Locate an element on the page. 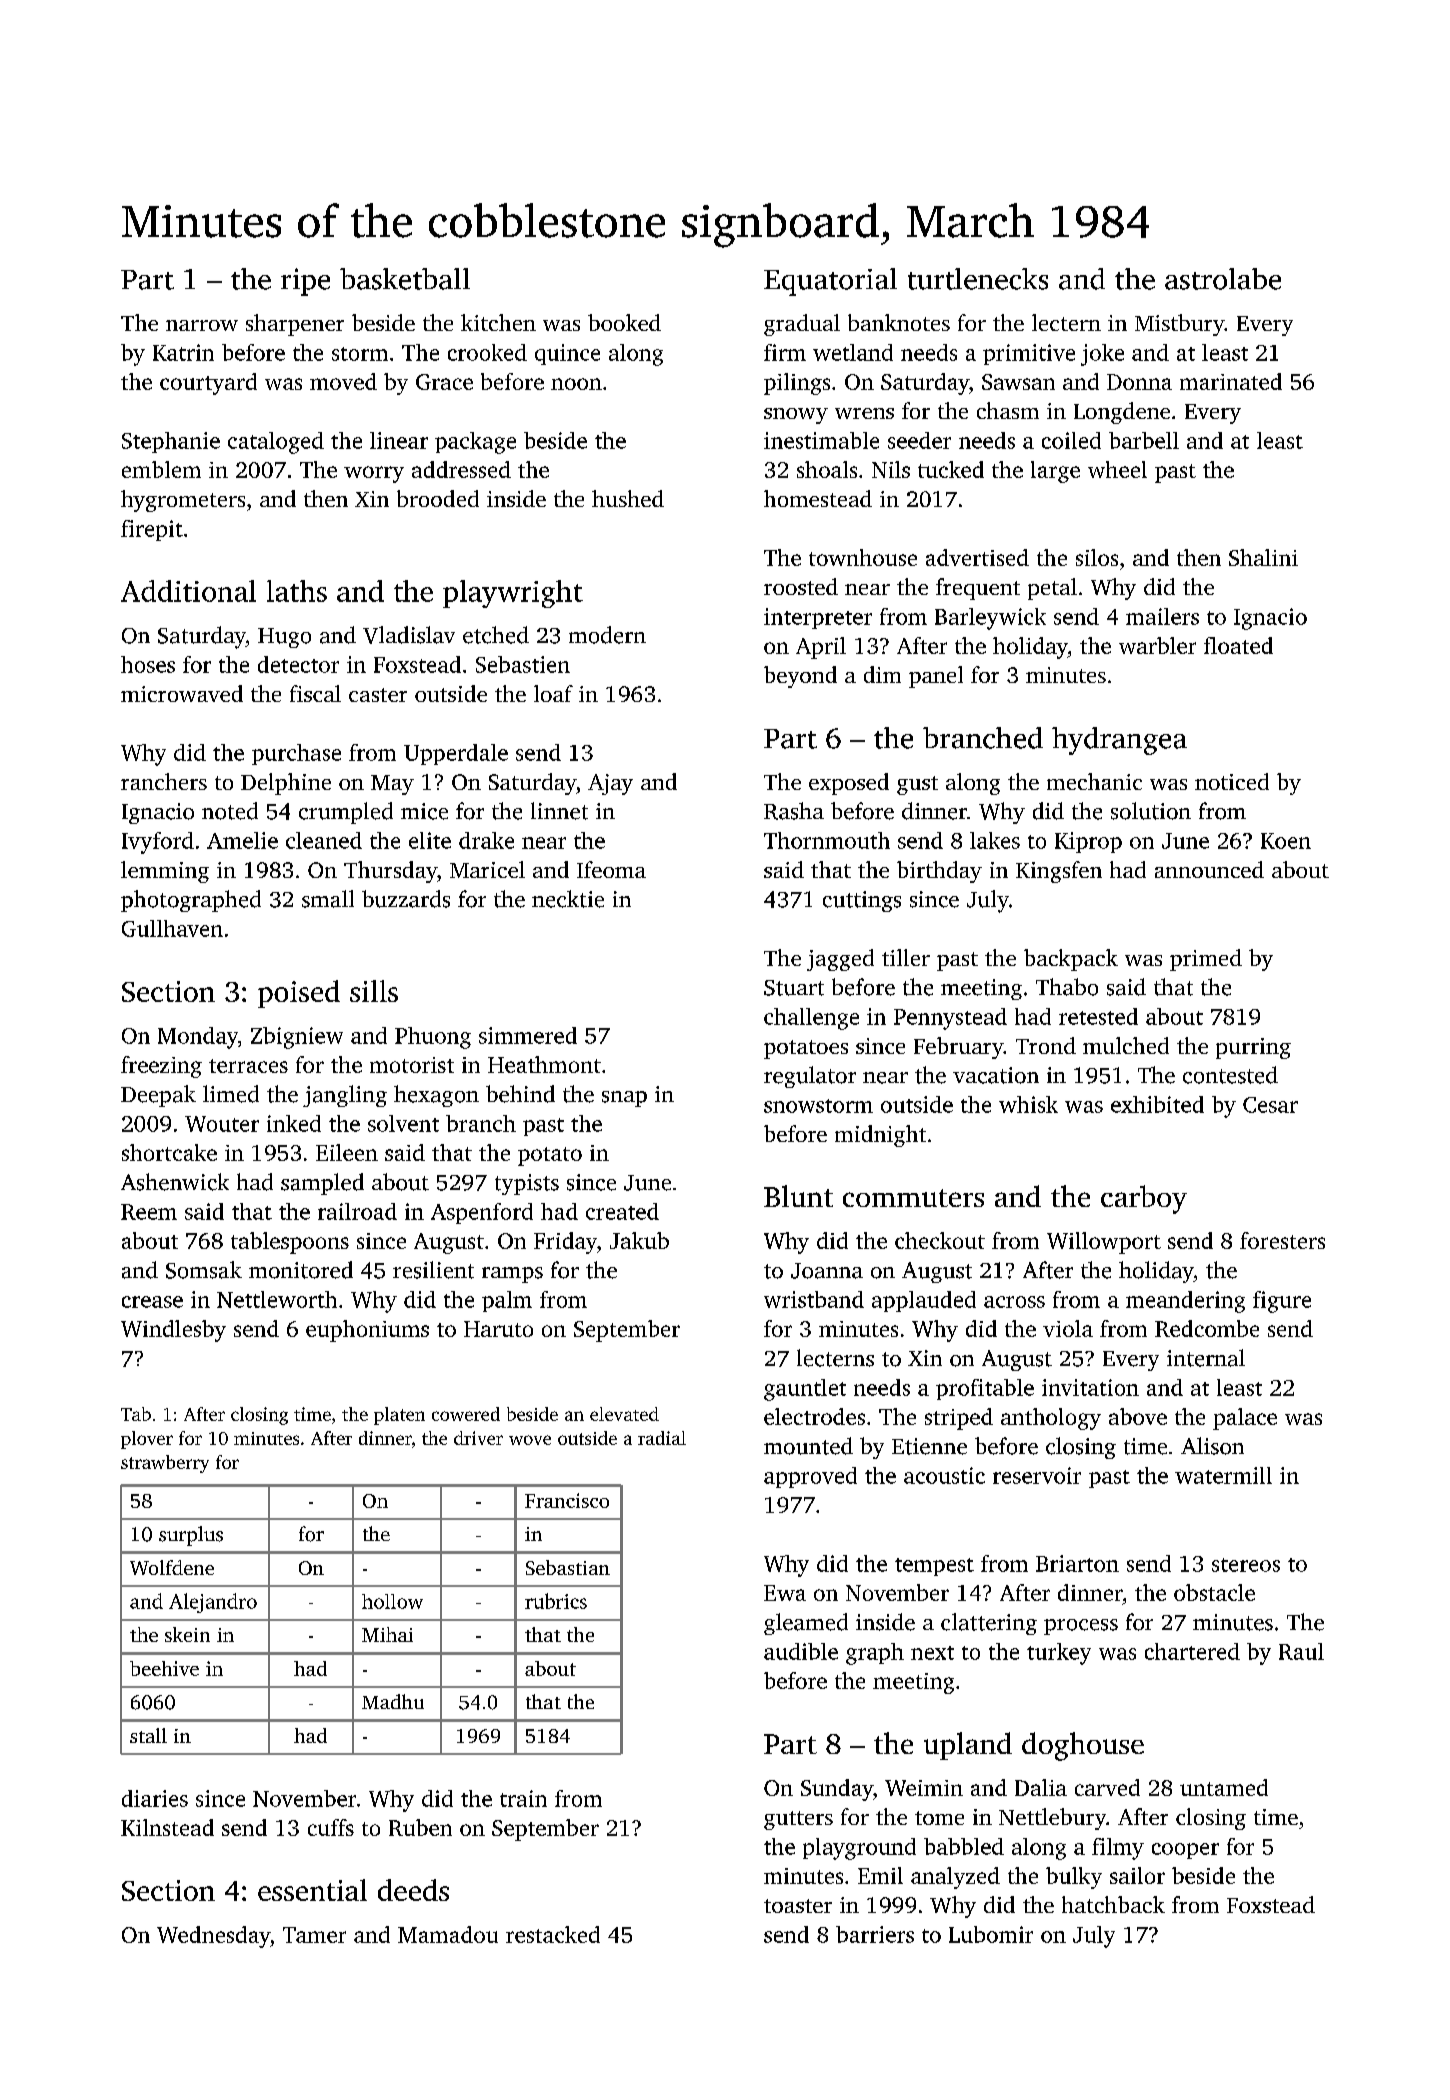 This image has height=2100, width=1450. narrow is located at coordinates (202, 325).
